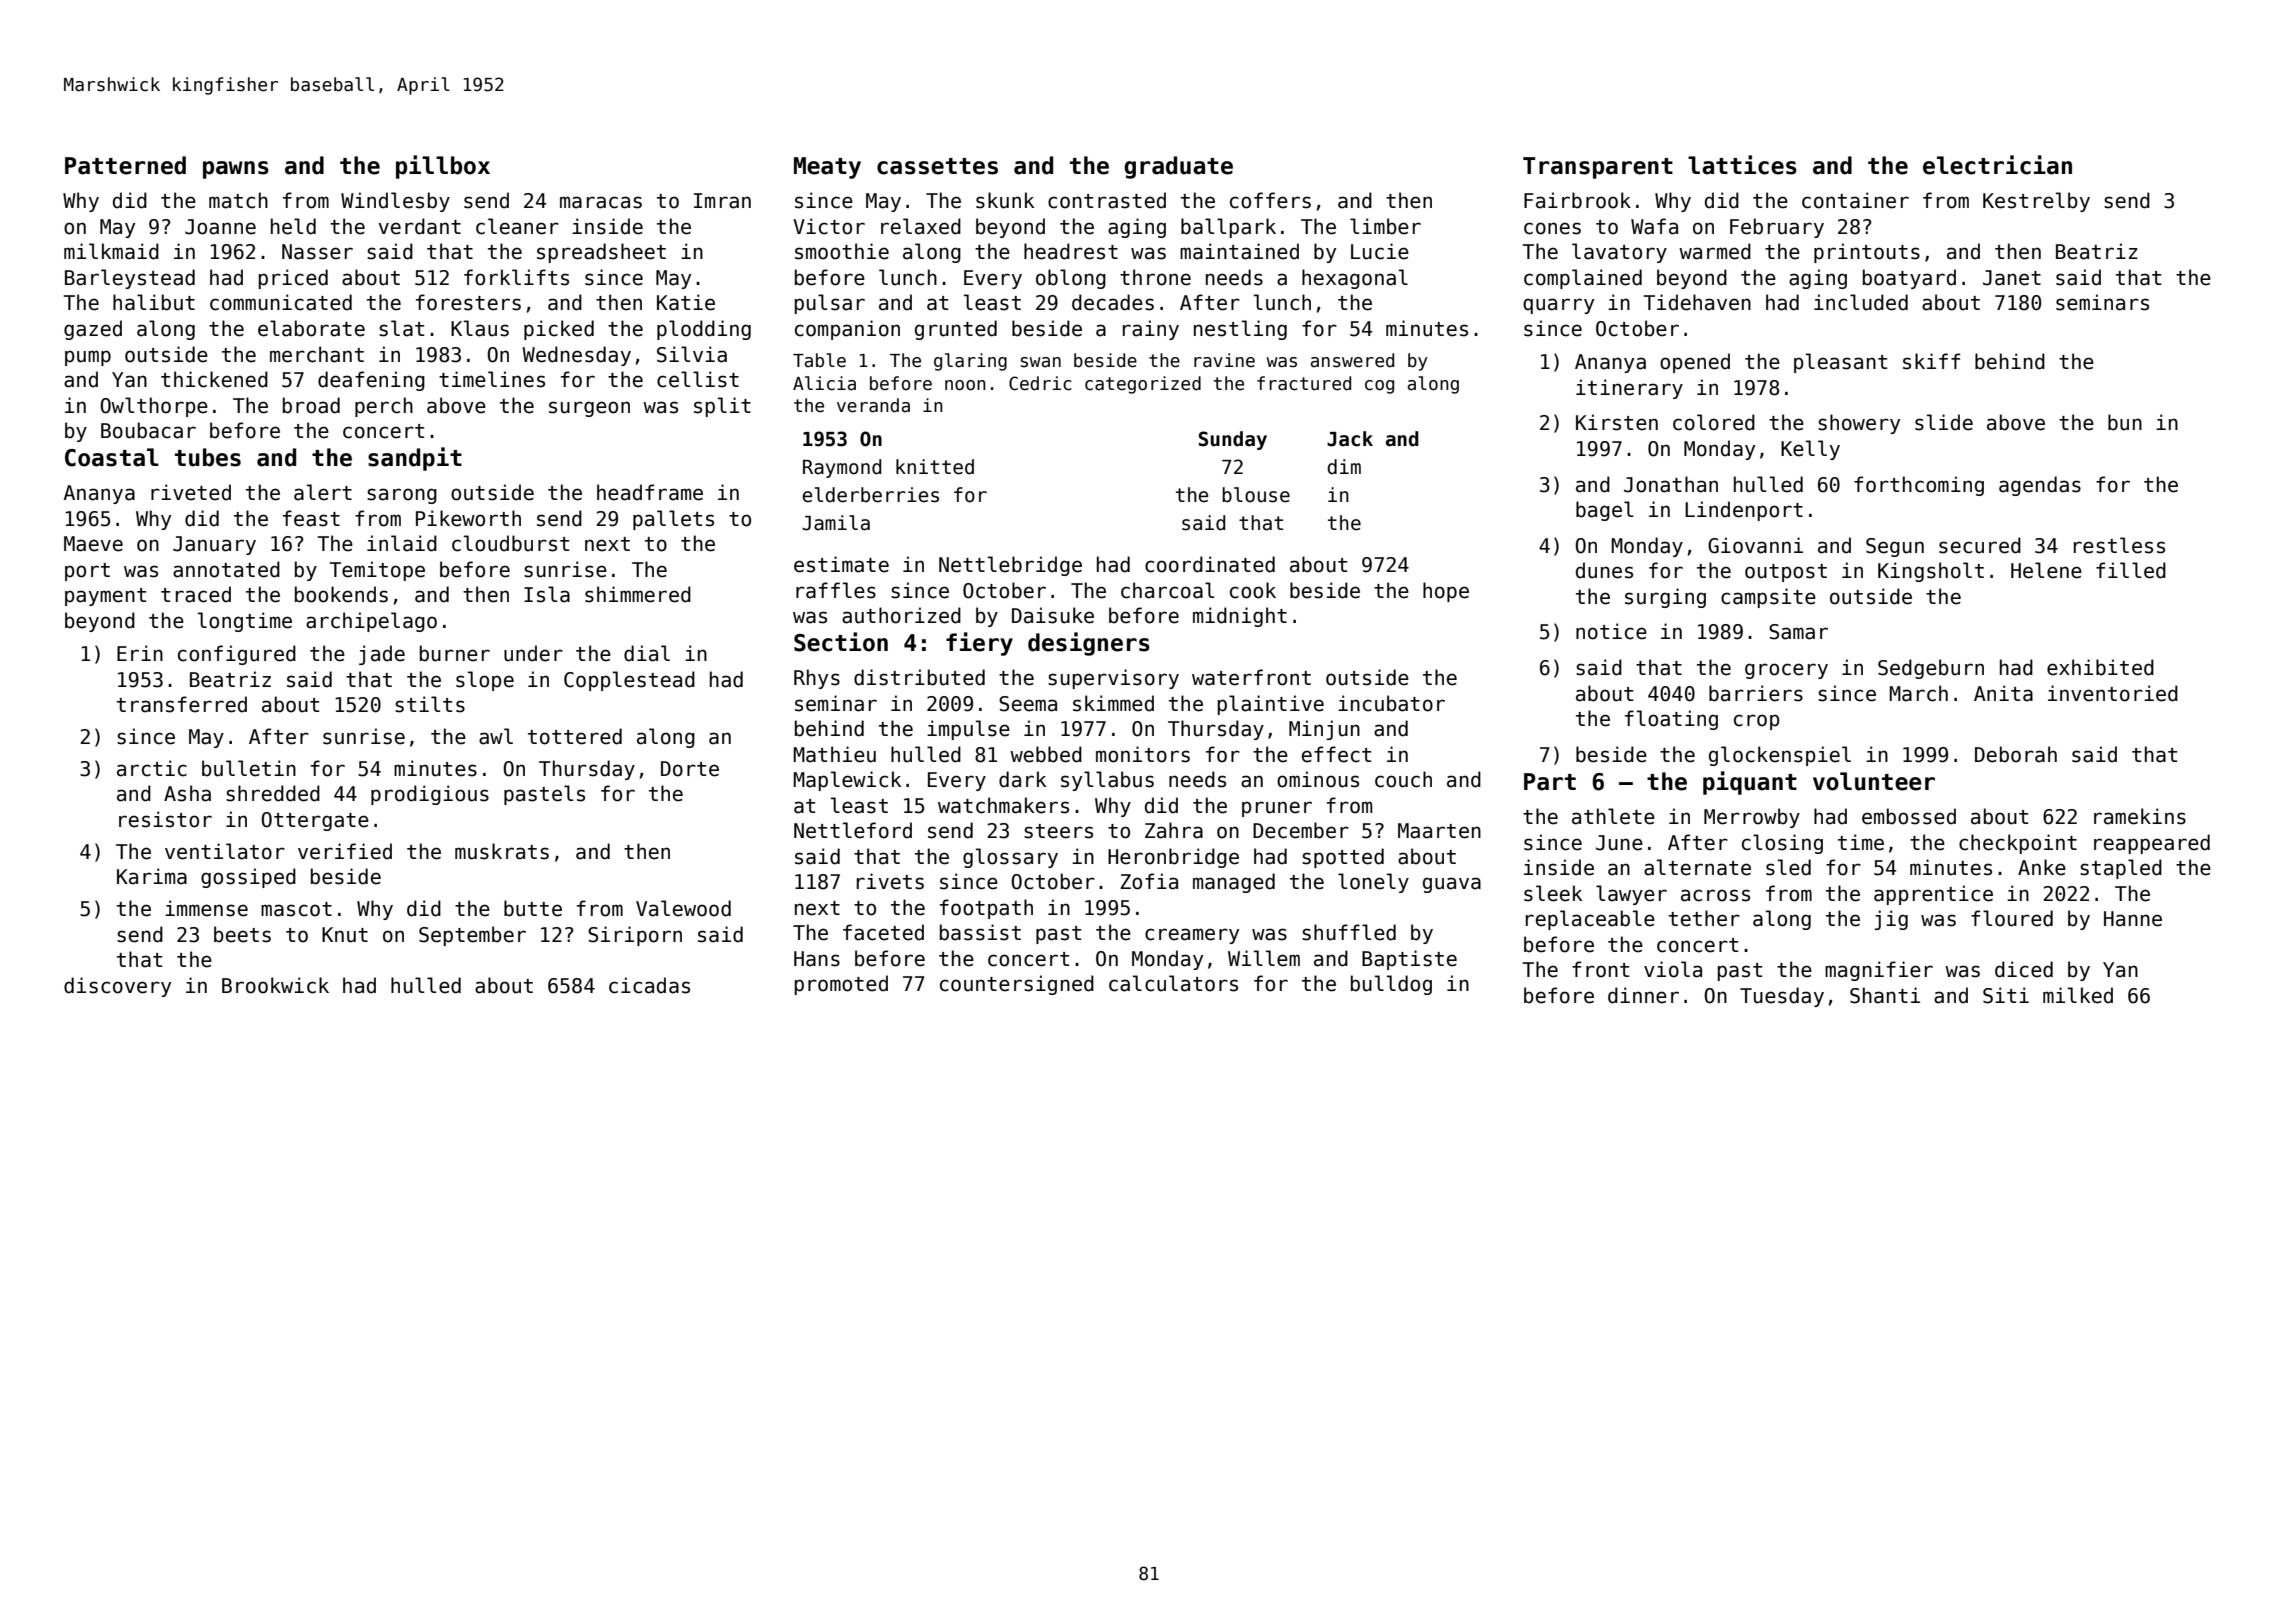 The image size is (2277, 1610). I want to click on Janet, so click(2012, 278).
